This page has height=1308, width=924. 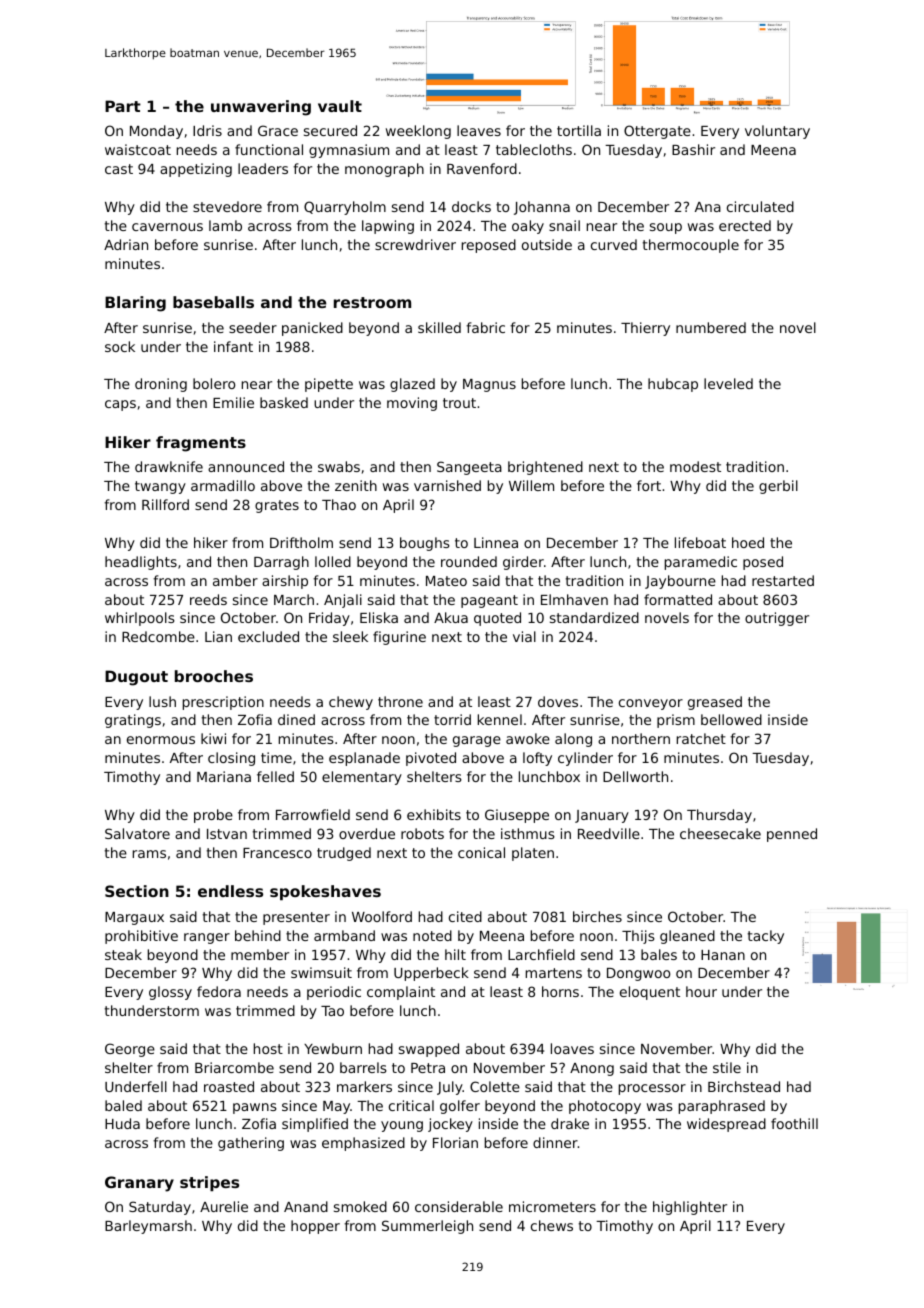 I want to click on lapwing, so click(x=388, y=227).
